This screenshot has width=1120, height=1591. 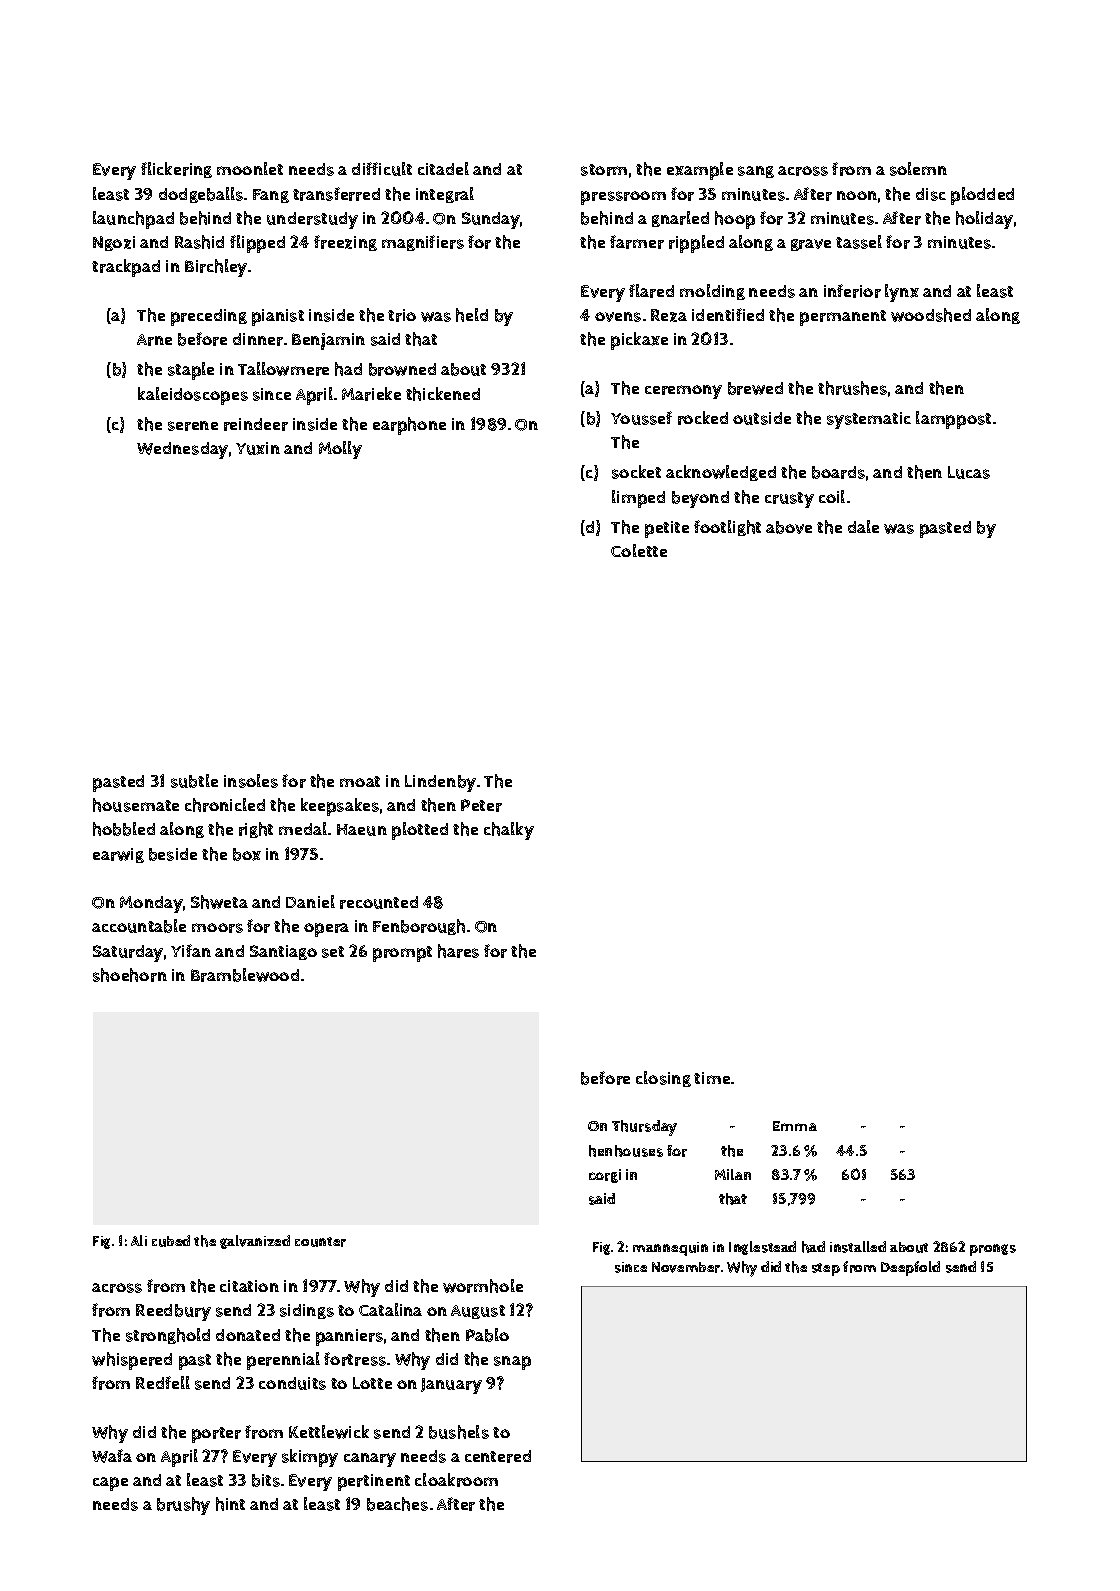 What do you see at coordinates (320, 1242) in the screenshot?
I see `counter` at bounding box center [320, 1242].
